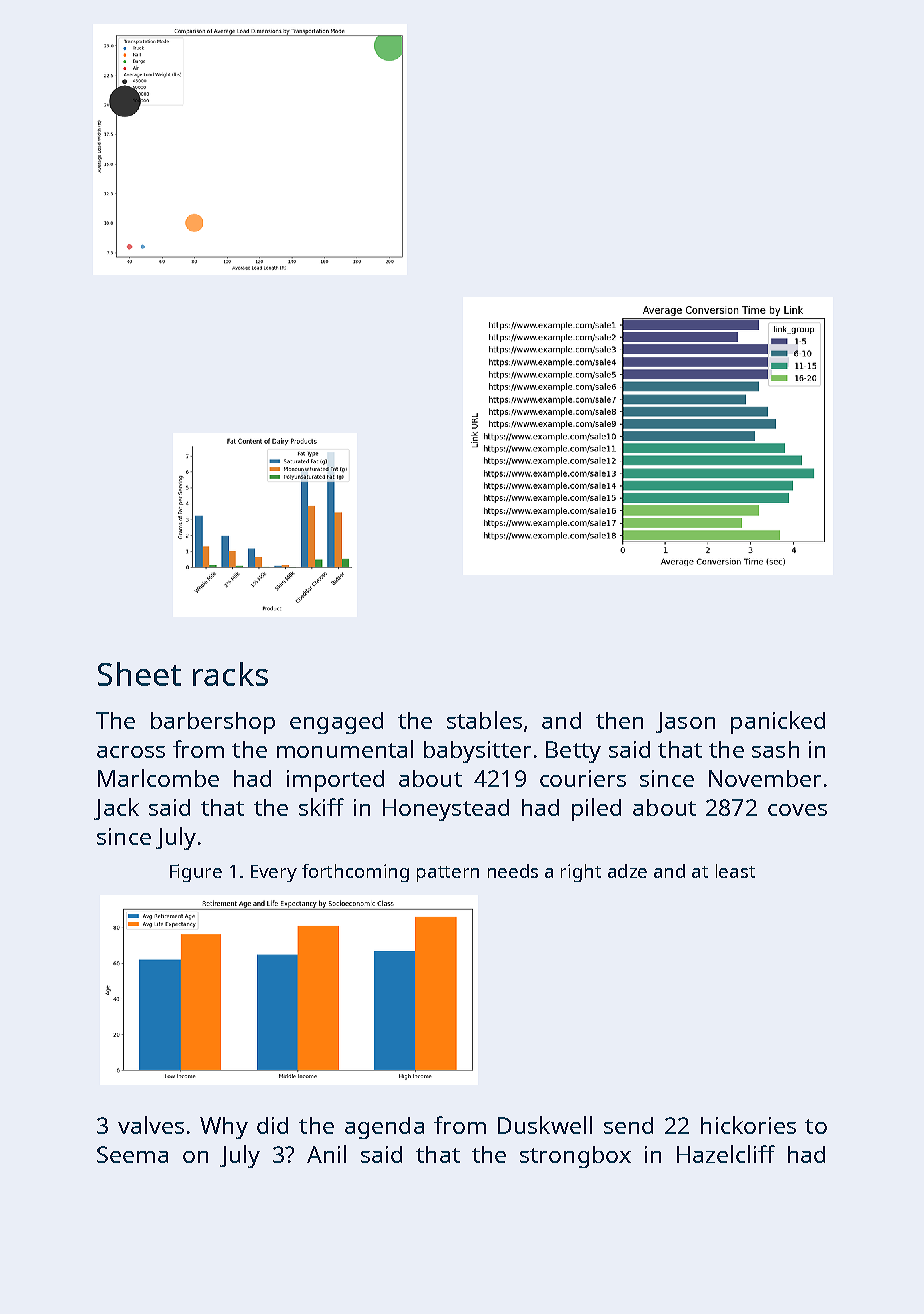  Describe the element at coordinates (274, 873) in the screenshot. I see `Every` at that location.
